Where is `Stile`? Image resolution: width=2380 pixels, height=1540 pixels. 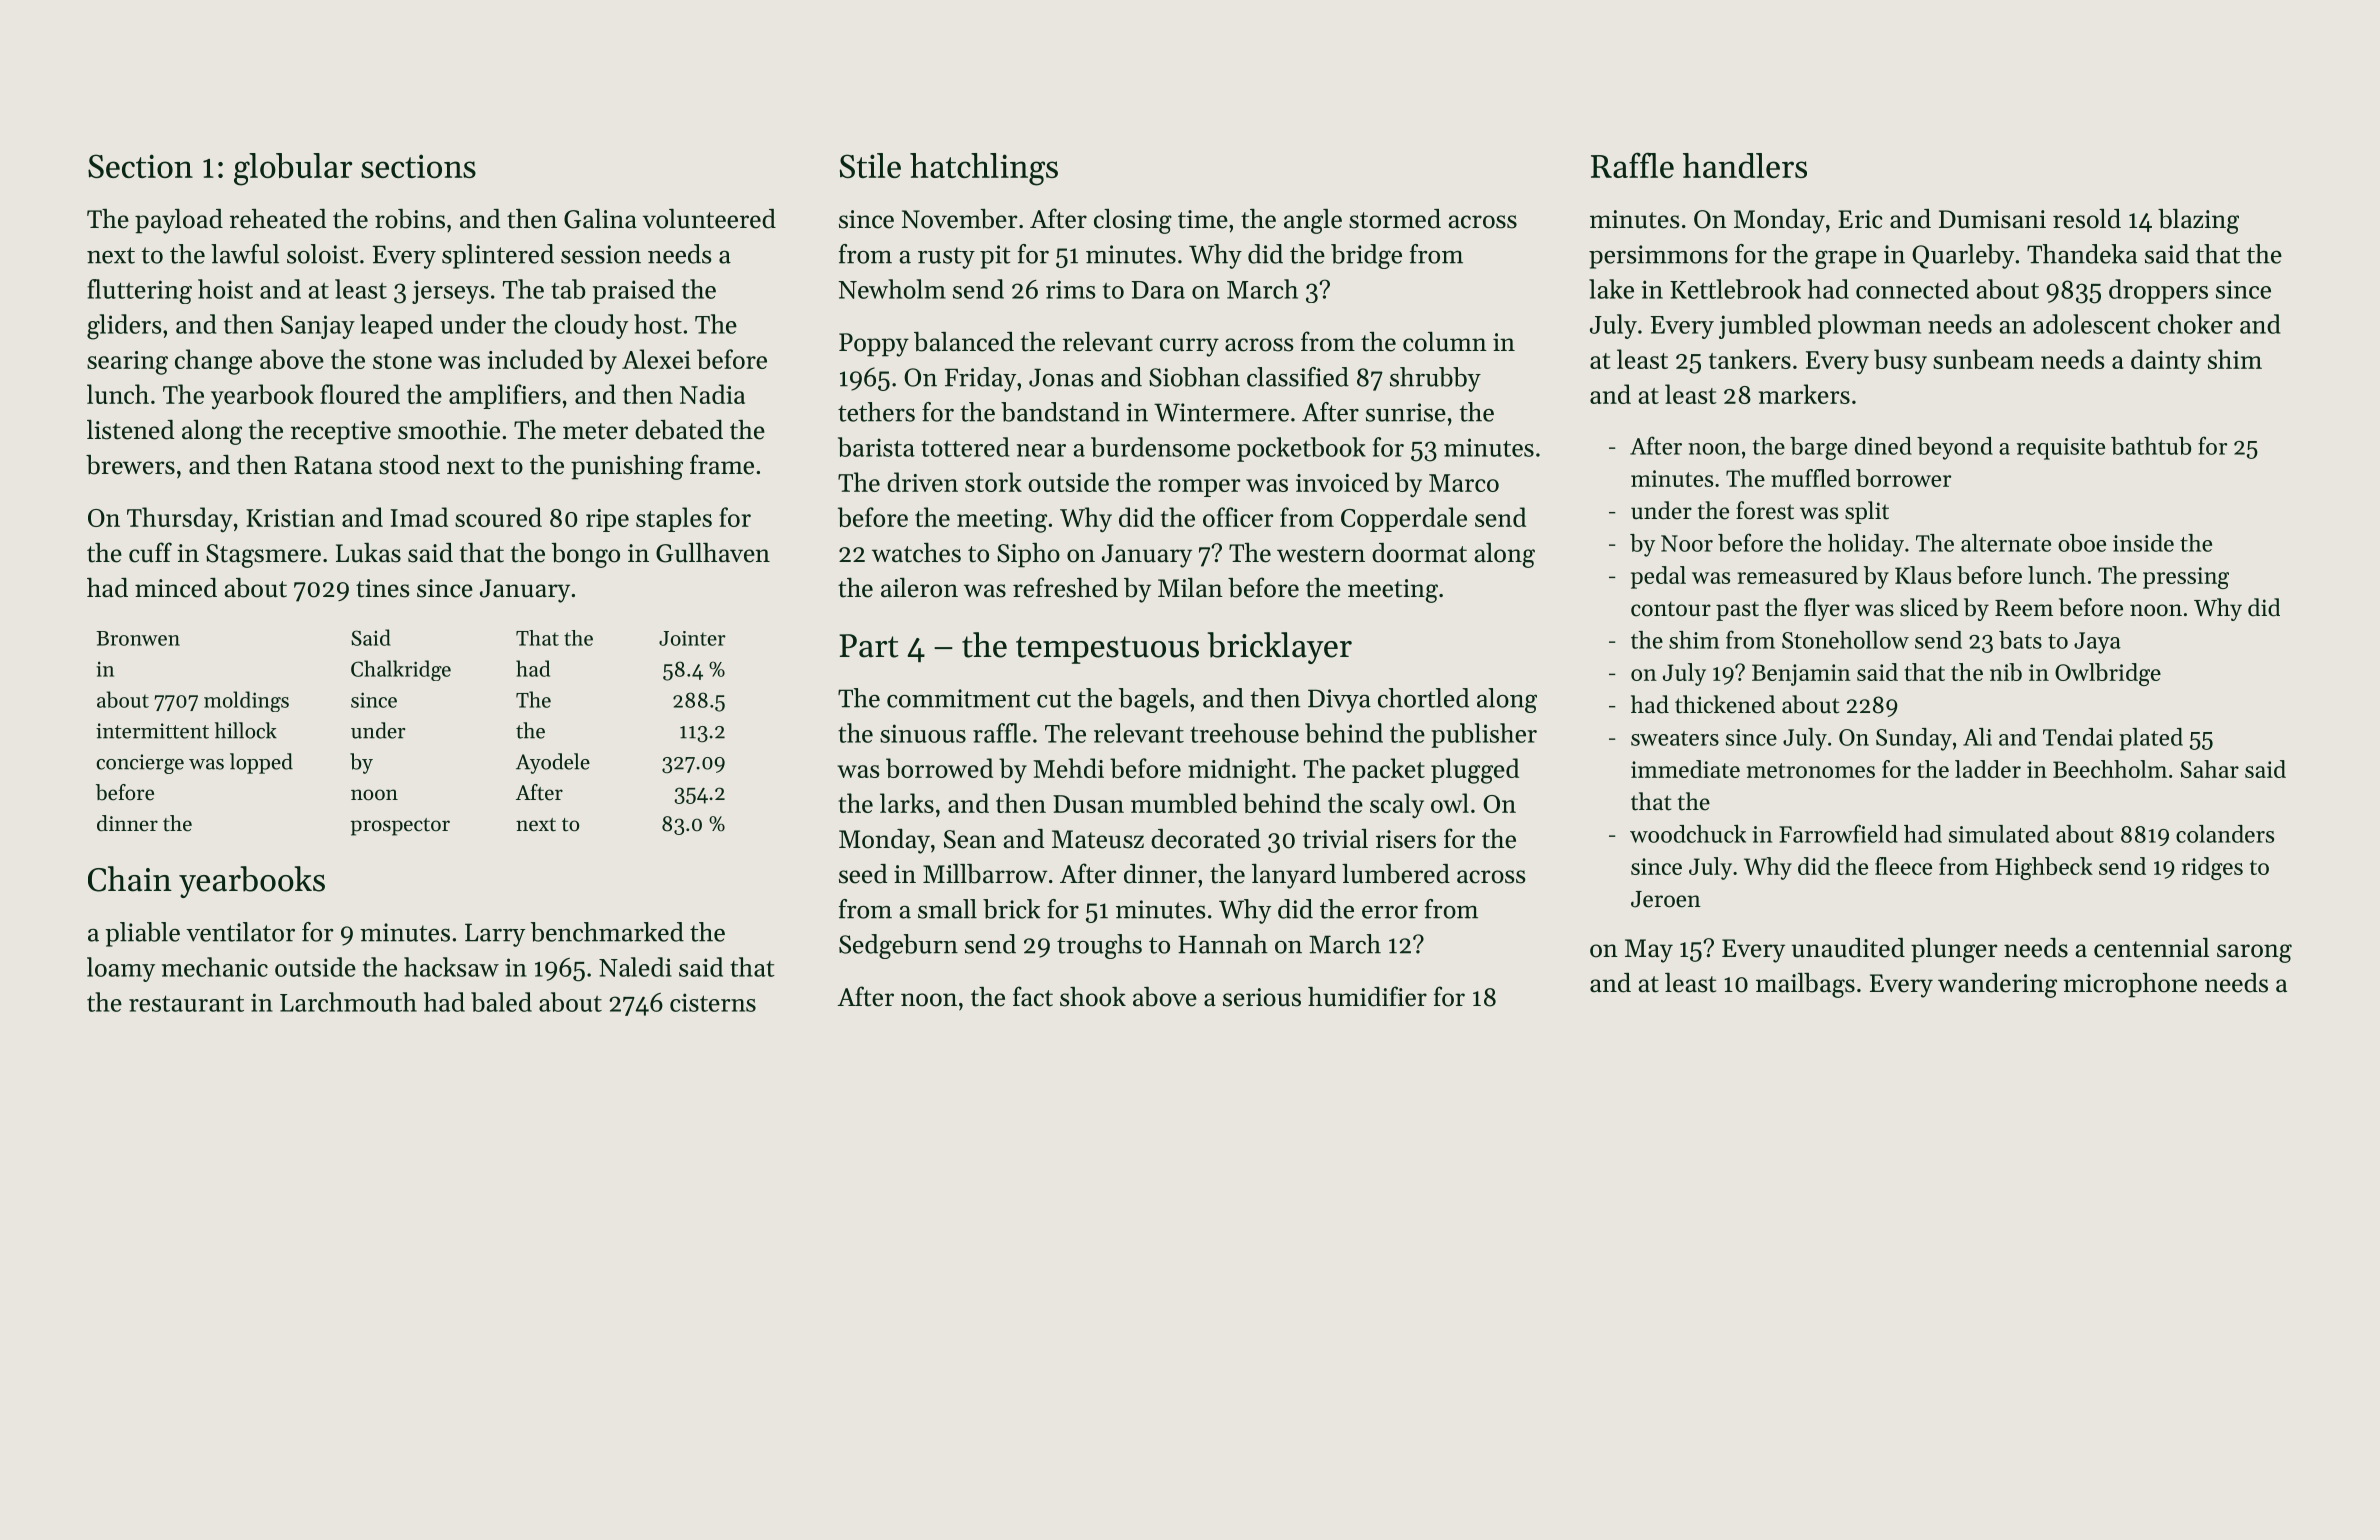
Stile is located at coordinates (870, 165).
